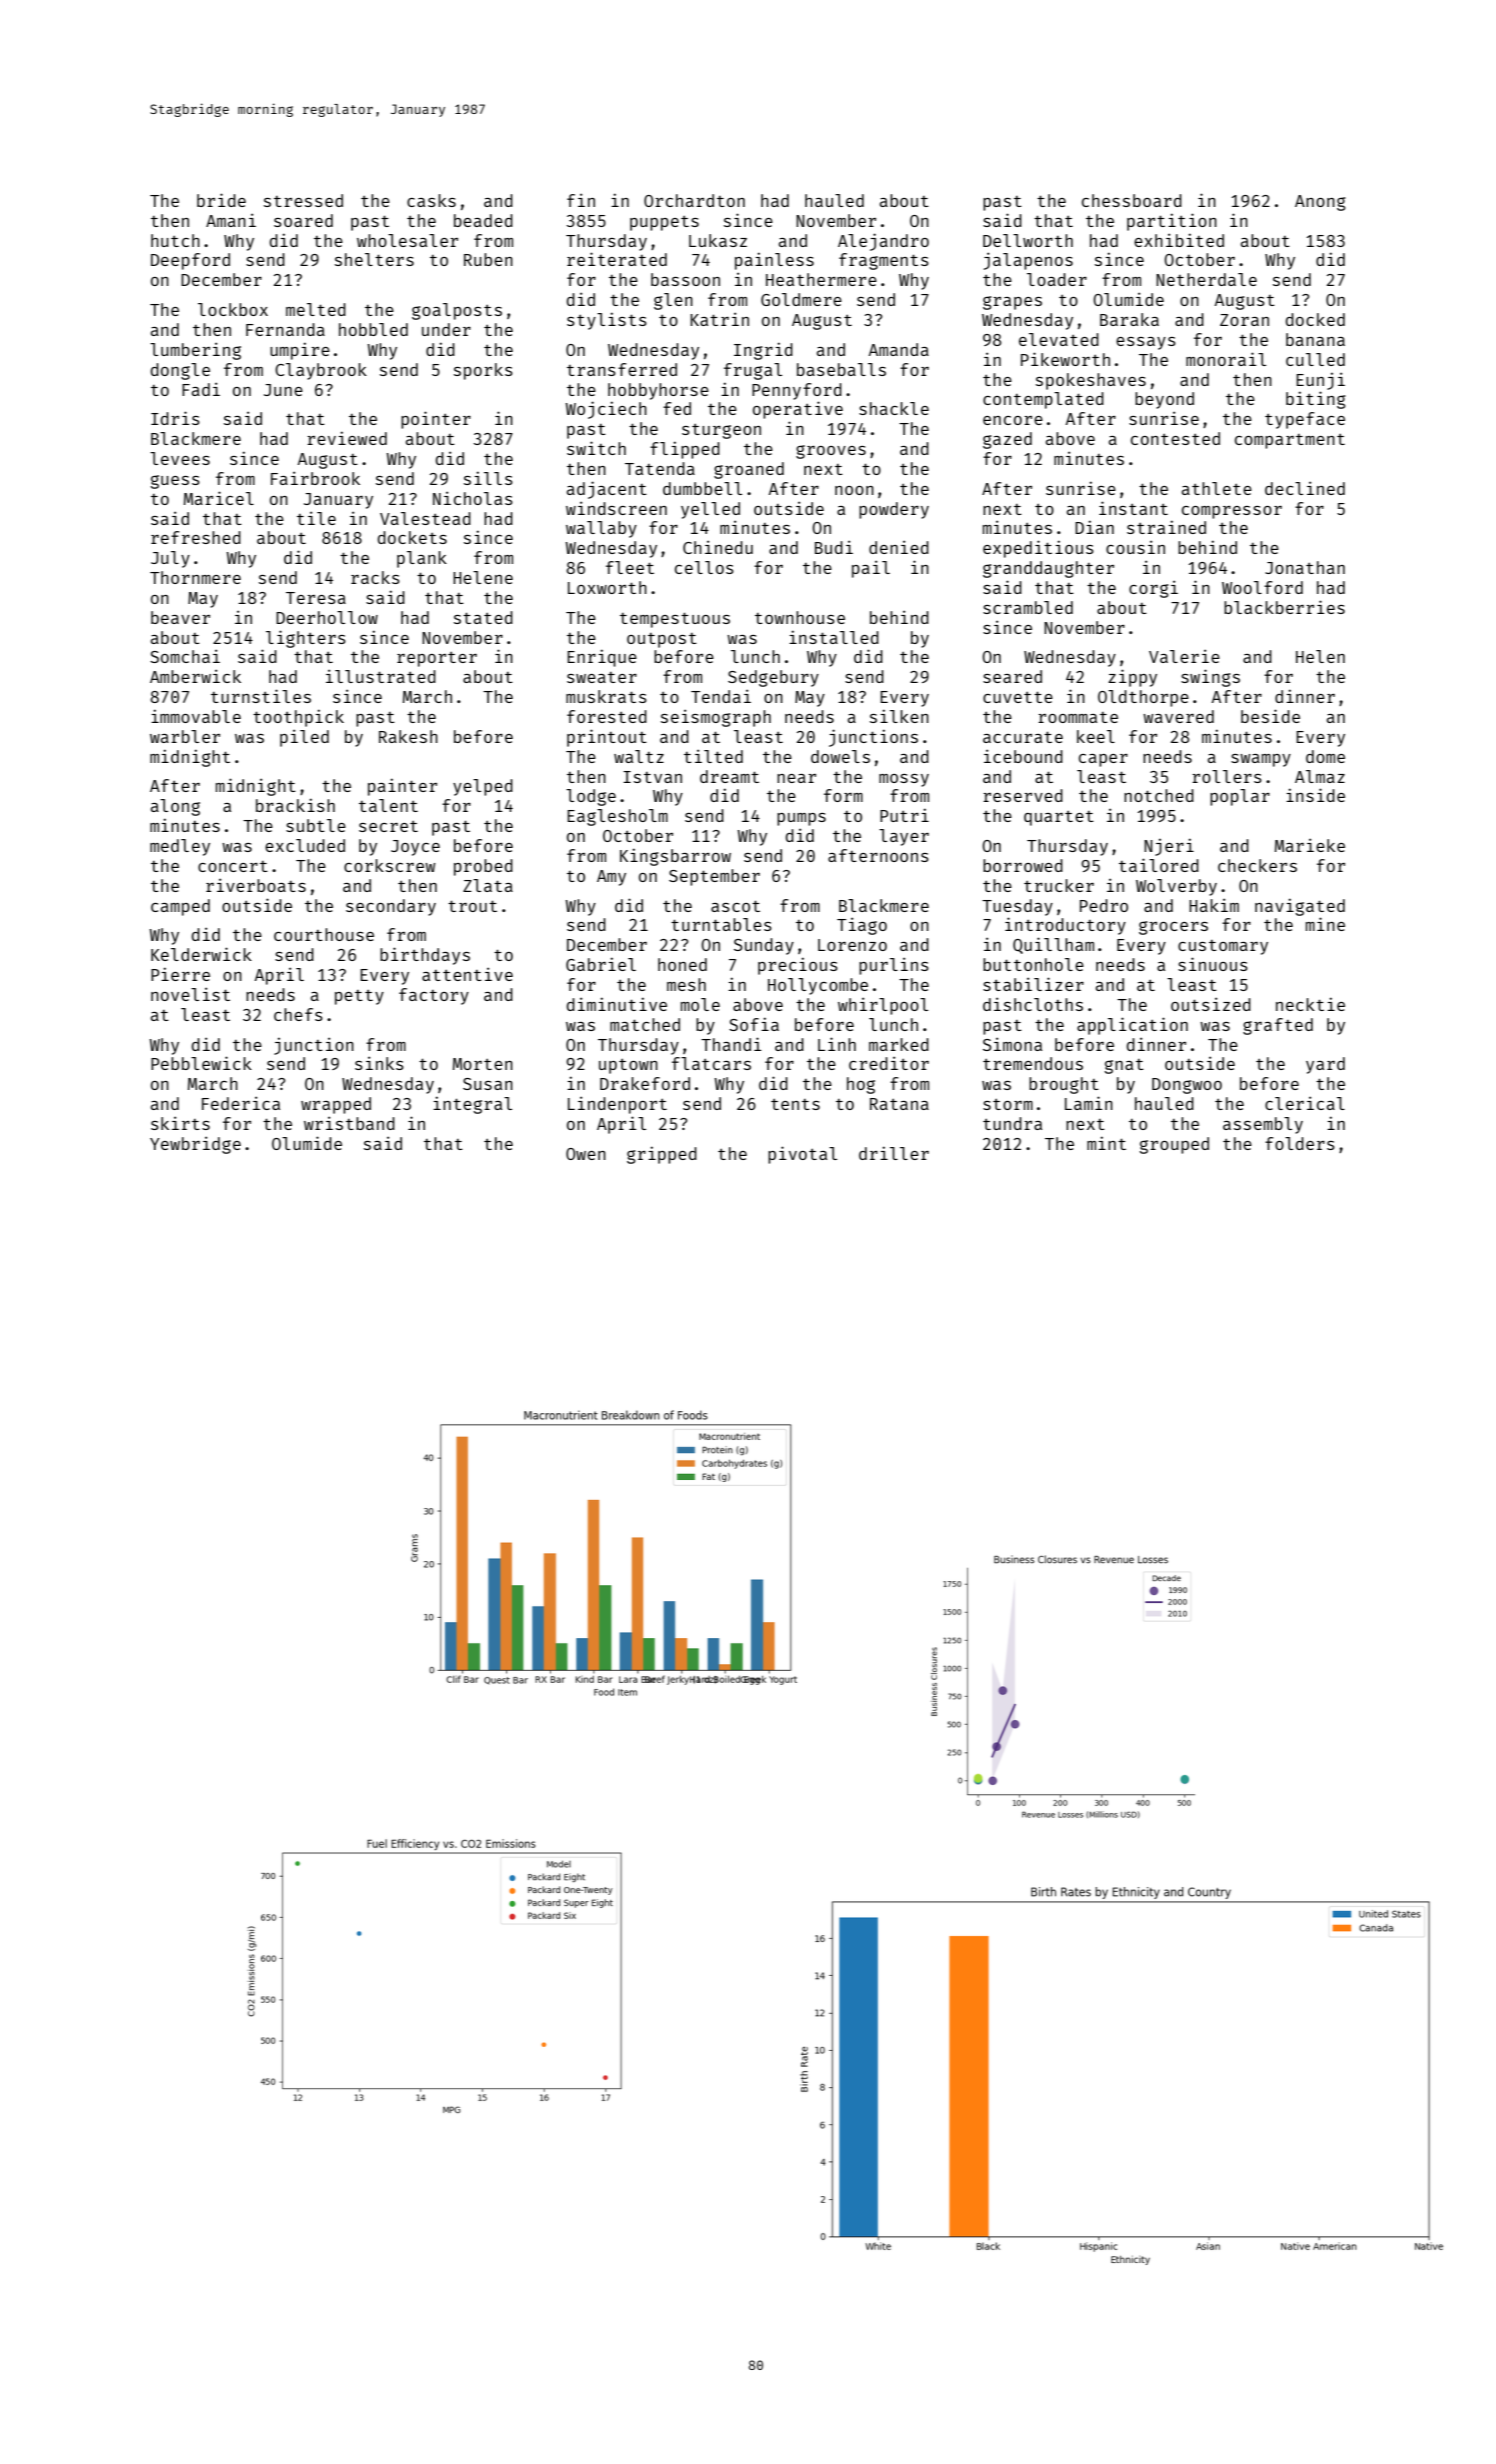 Image resolution: width=1496 pixels, height=2464 pixels. What do you see at coordinates (1175, 438) in the document?
I see `contested` at bounding box center [1175, 438].
